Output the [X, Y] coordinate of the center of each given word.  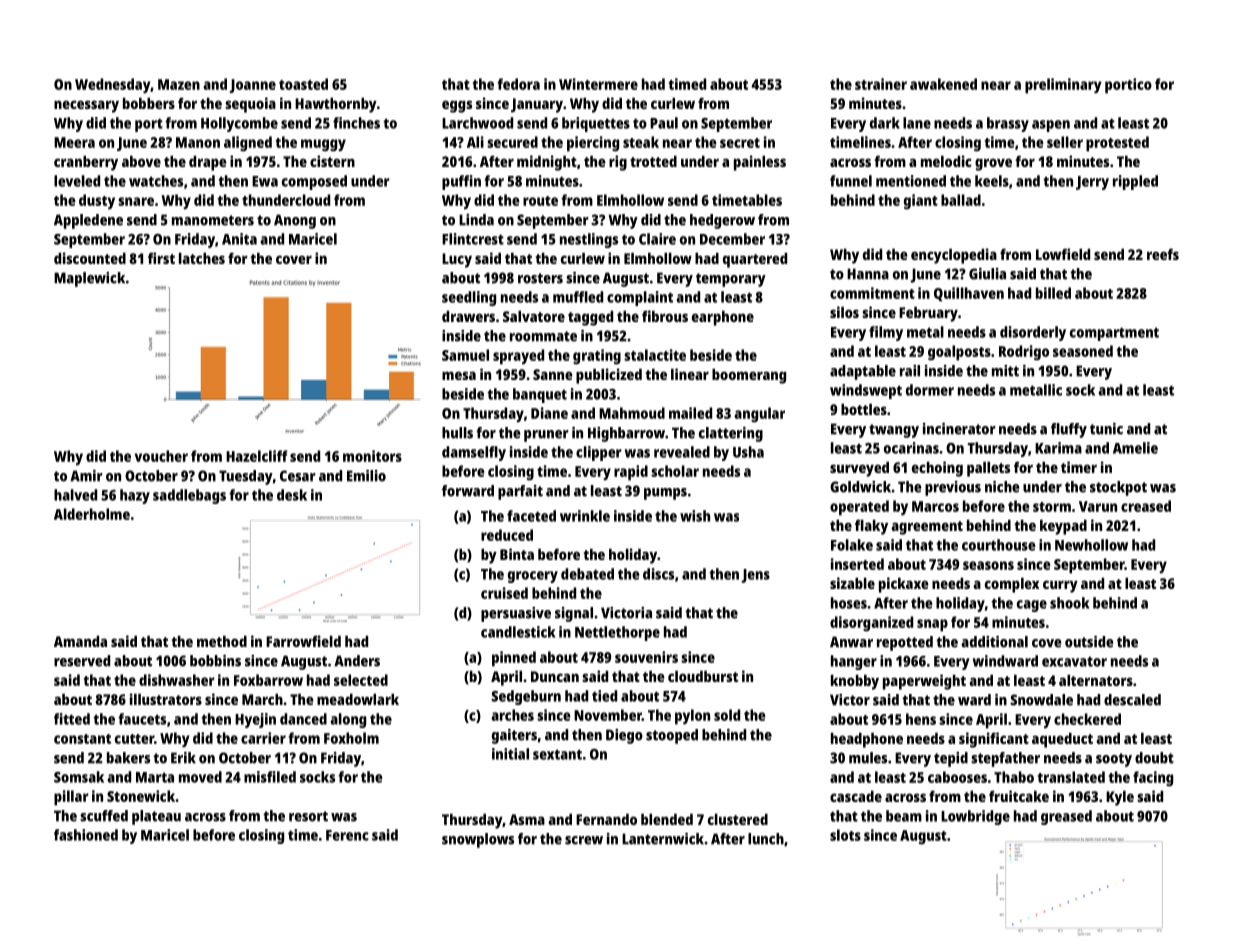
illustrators [166, 699]
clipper [598, 453]
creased [1146, 506]
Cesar [298, 476]
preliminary [1063, 86]
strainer [881, 84]
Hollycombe [239, 124]
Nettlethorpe [617, 633]
